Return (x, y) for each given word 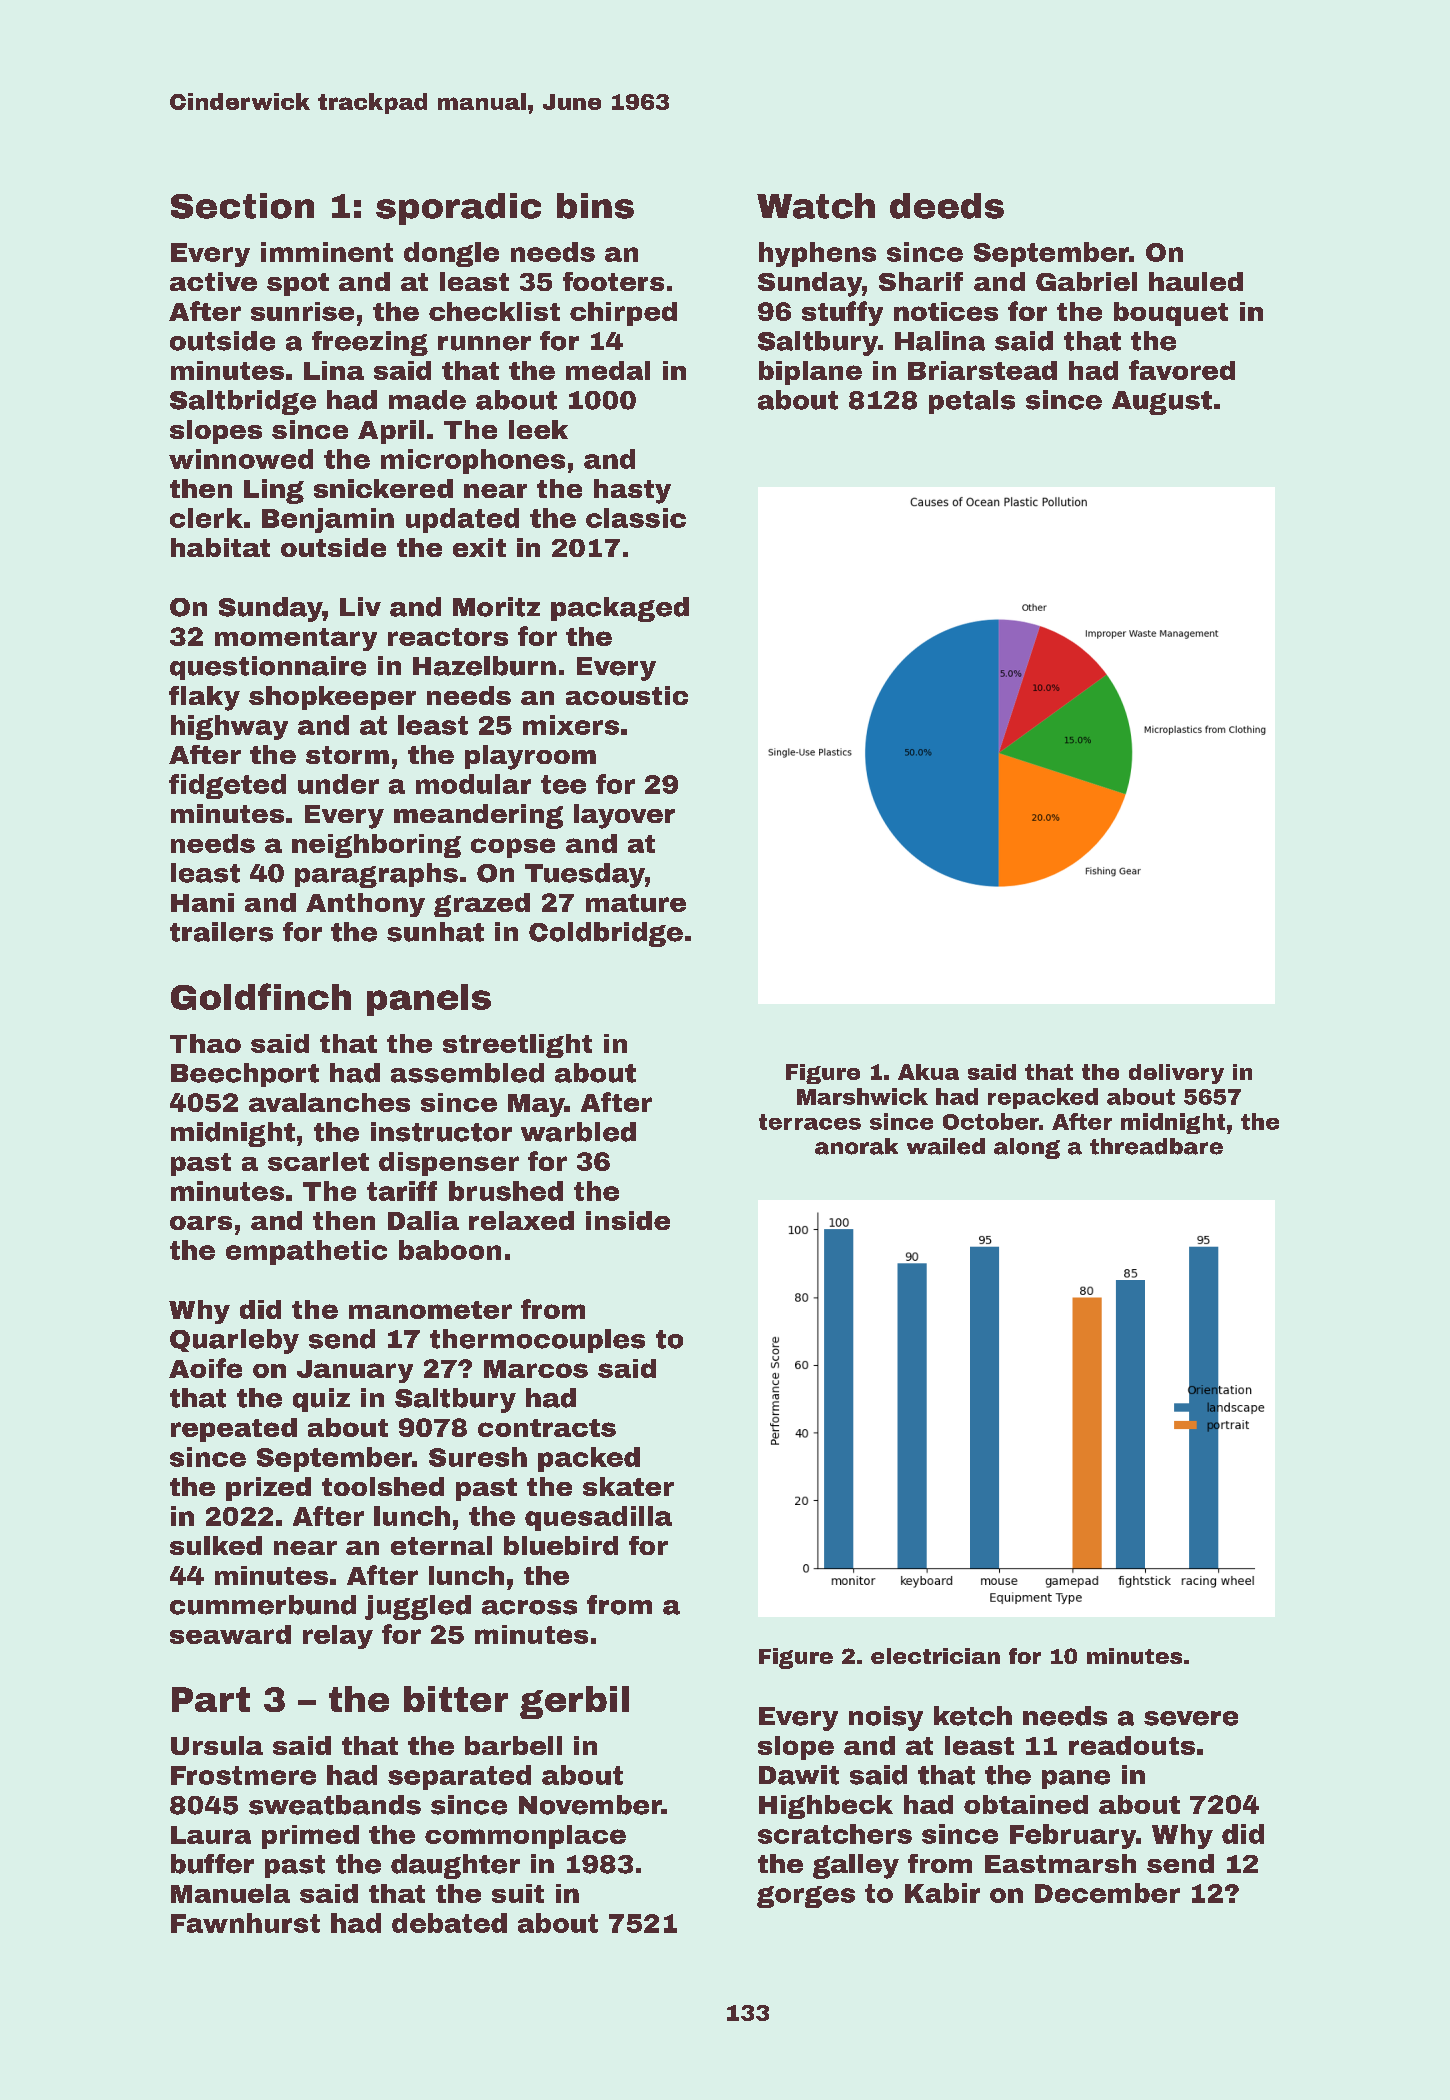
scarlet (318, 1161)
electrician (935, 1656)
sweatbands (335, 1805)
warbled (578, 1132)
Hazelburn (484, 666)
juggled (418, 1607)
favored (1182, 370)
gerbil (574, 1702)
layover (624, 816)
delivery (1176, 1074)
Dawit (799, 1775)
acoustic (627, 695)
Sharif (921, 281)
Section (242, 206)
